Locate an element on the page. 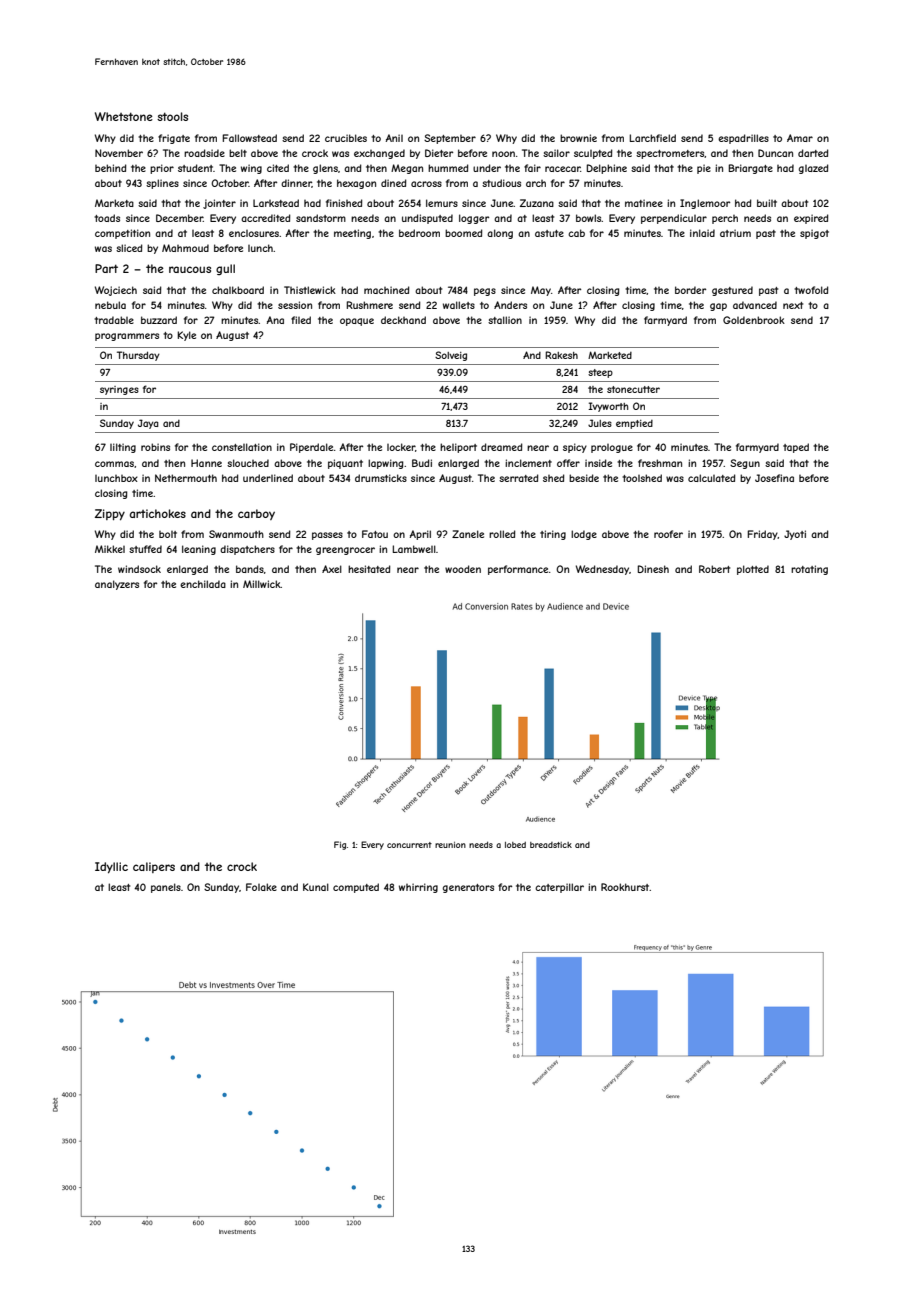 This page has width=924, height=1308. calipers is located at coordinates (154, 867).
